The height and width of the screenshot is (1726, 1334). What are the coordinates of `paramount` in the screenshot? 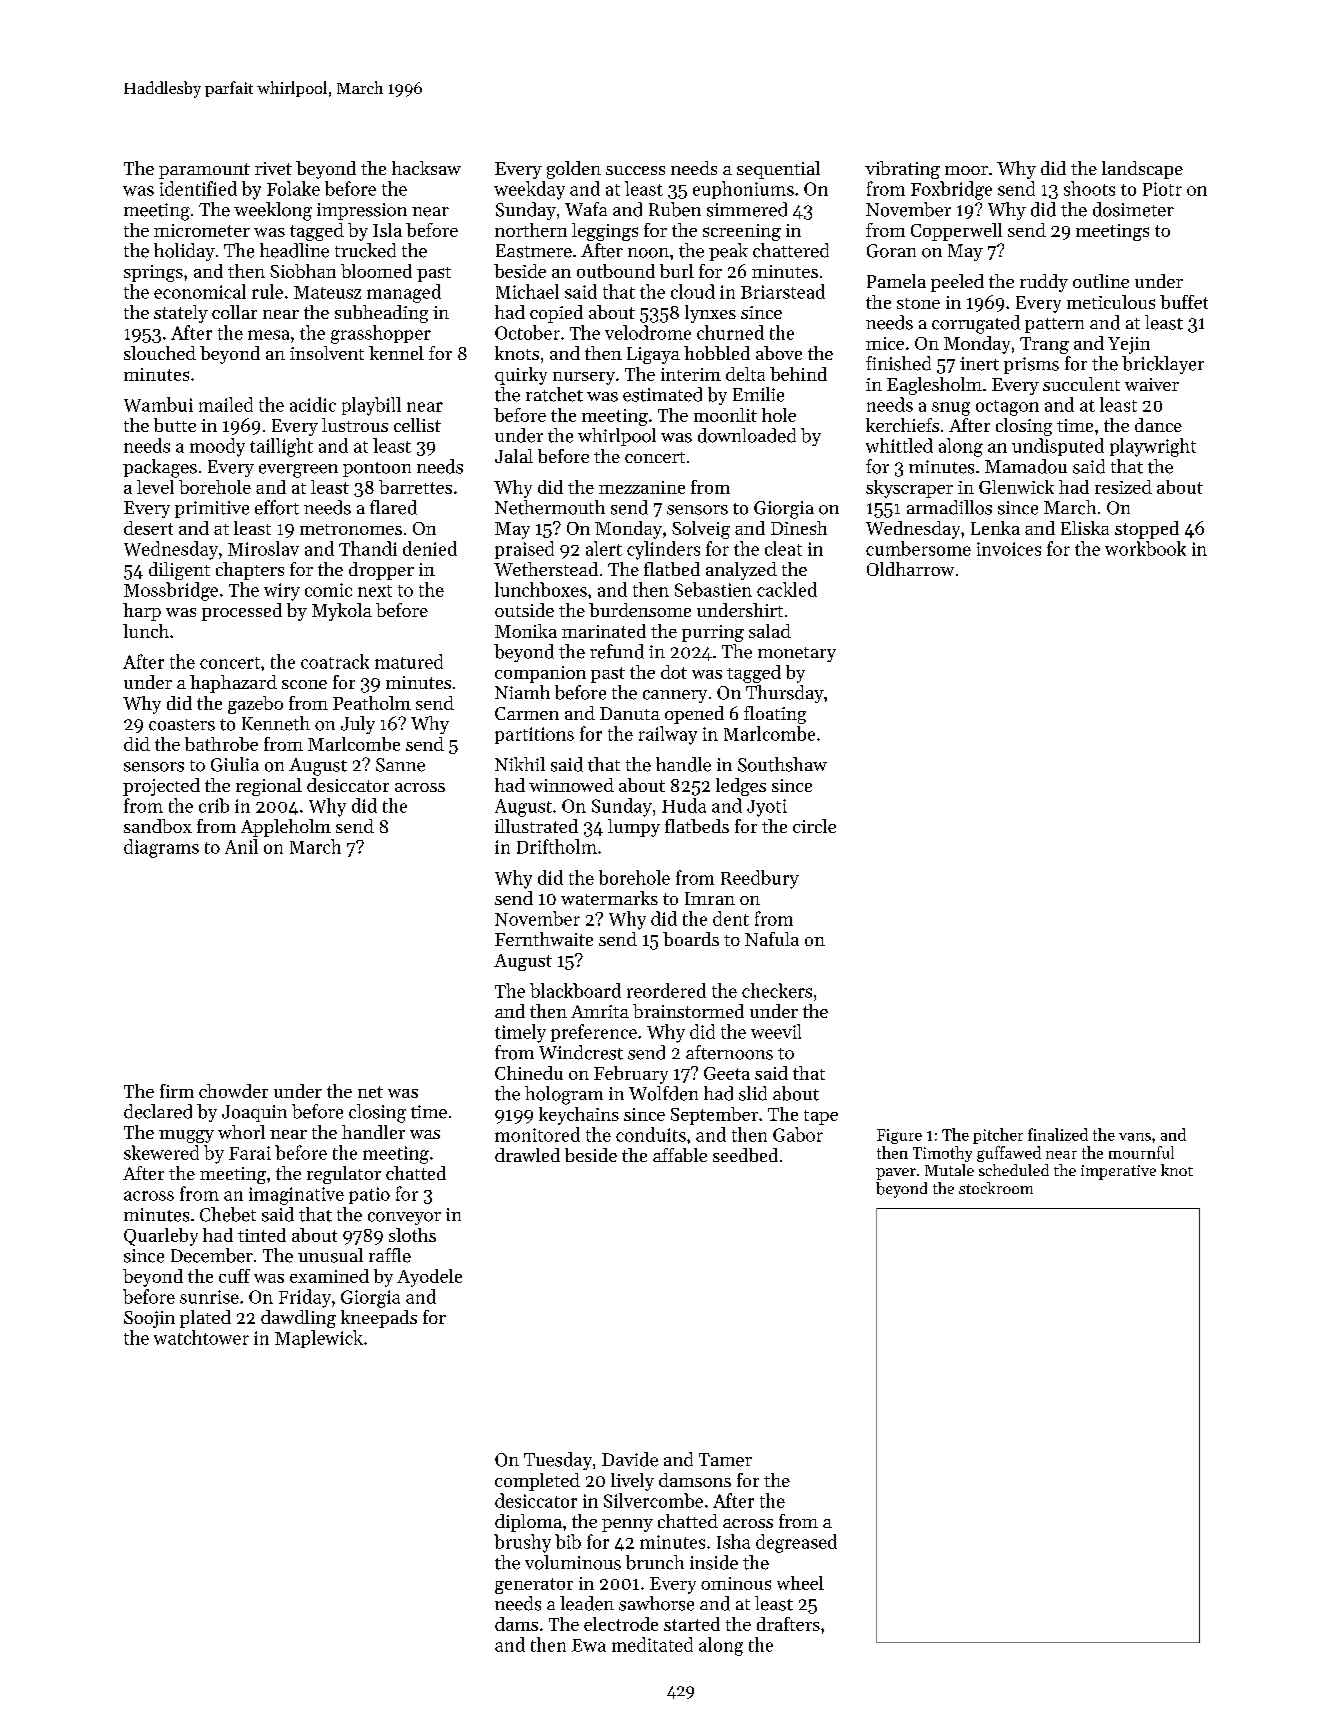 It's located at (204, 171).
